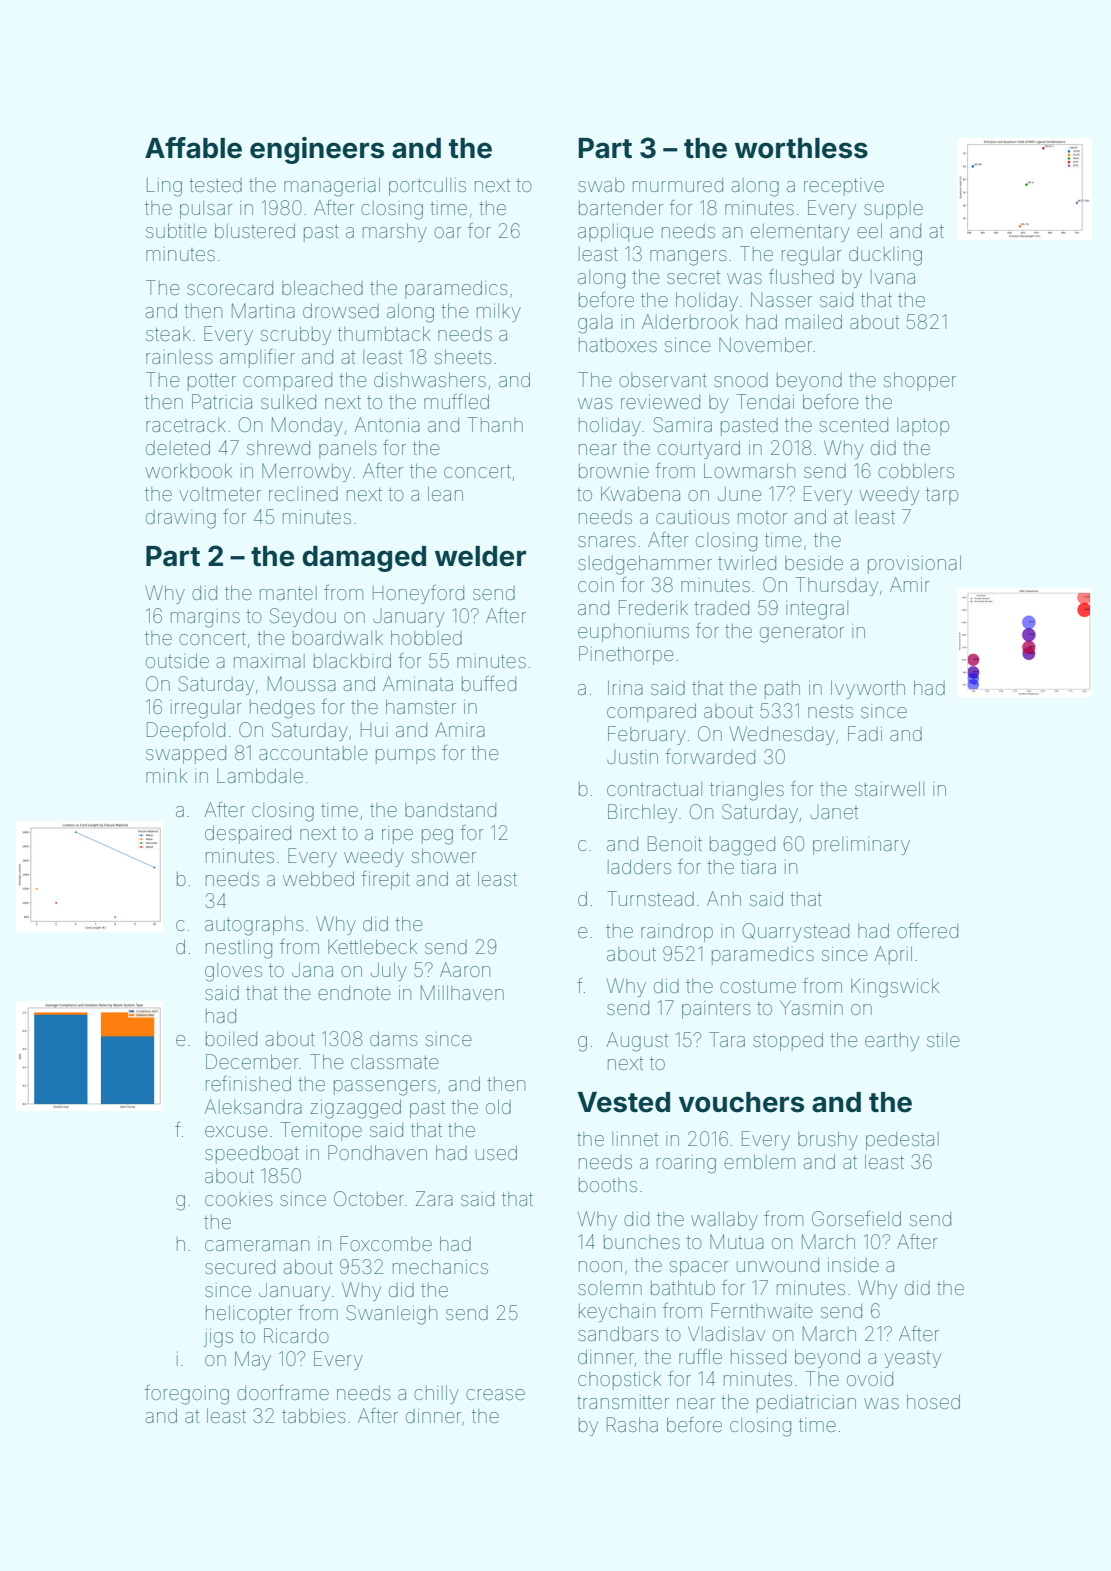 The height and width of the image is (1571, 1111). Describe the element at coordinates (892, 1042) in the image. I see `earthy` at that location.
